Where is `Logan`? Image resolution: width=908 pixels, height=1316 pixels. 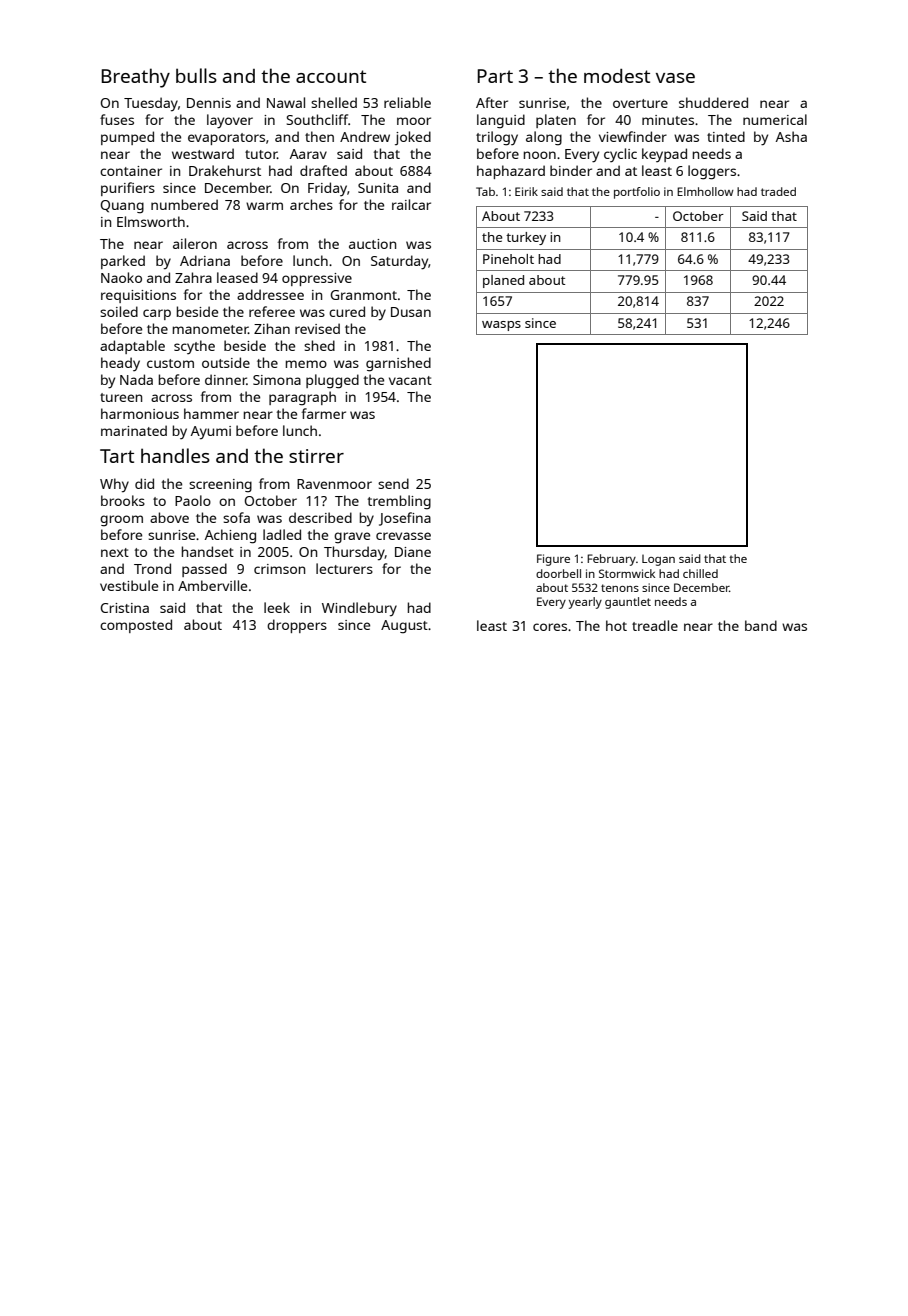
Logan is located at coordinates (658, 560).
